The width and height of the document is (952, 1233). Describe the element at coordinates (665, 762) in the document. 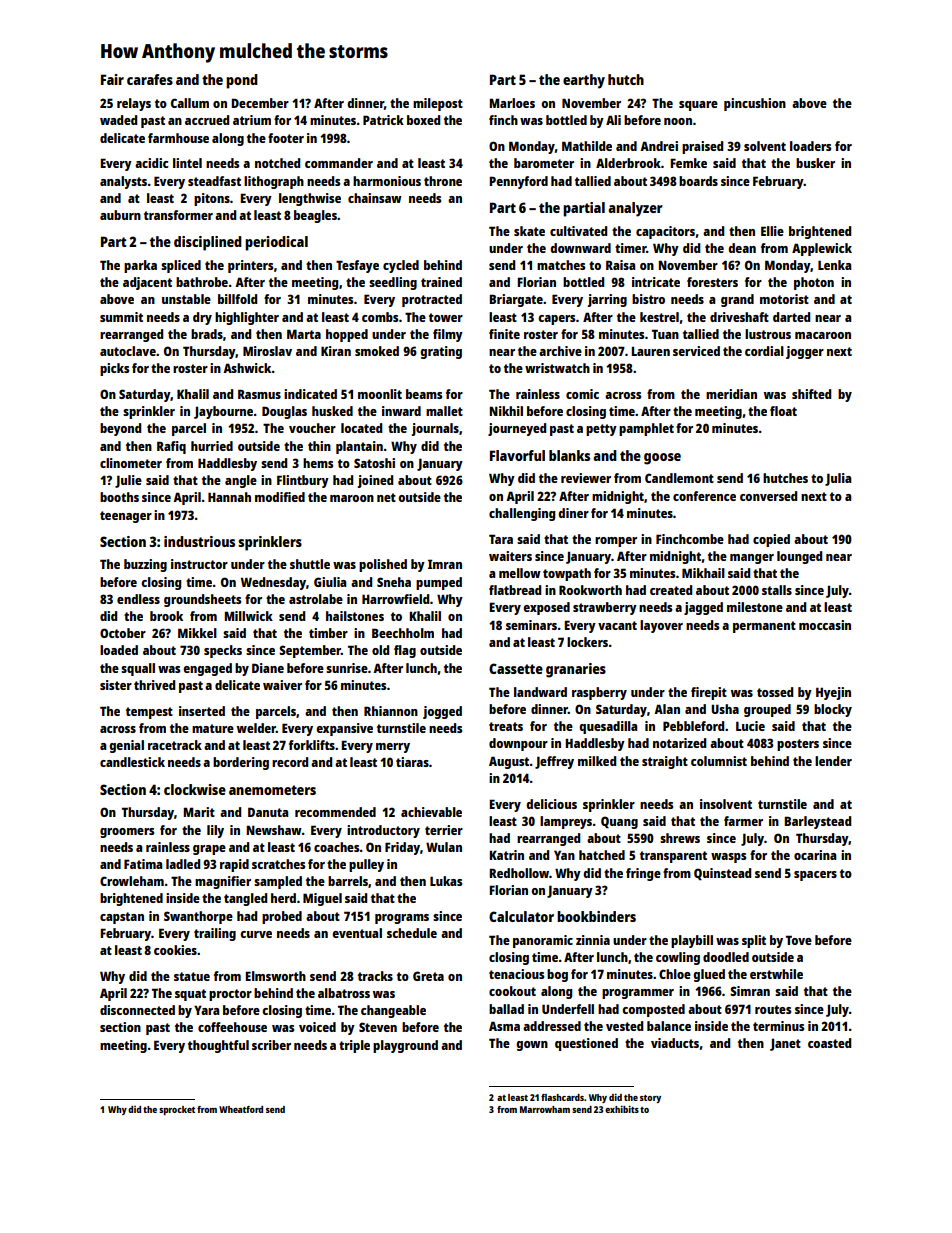

I see `straight` at that location.
